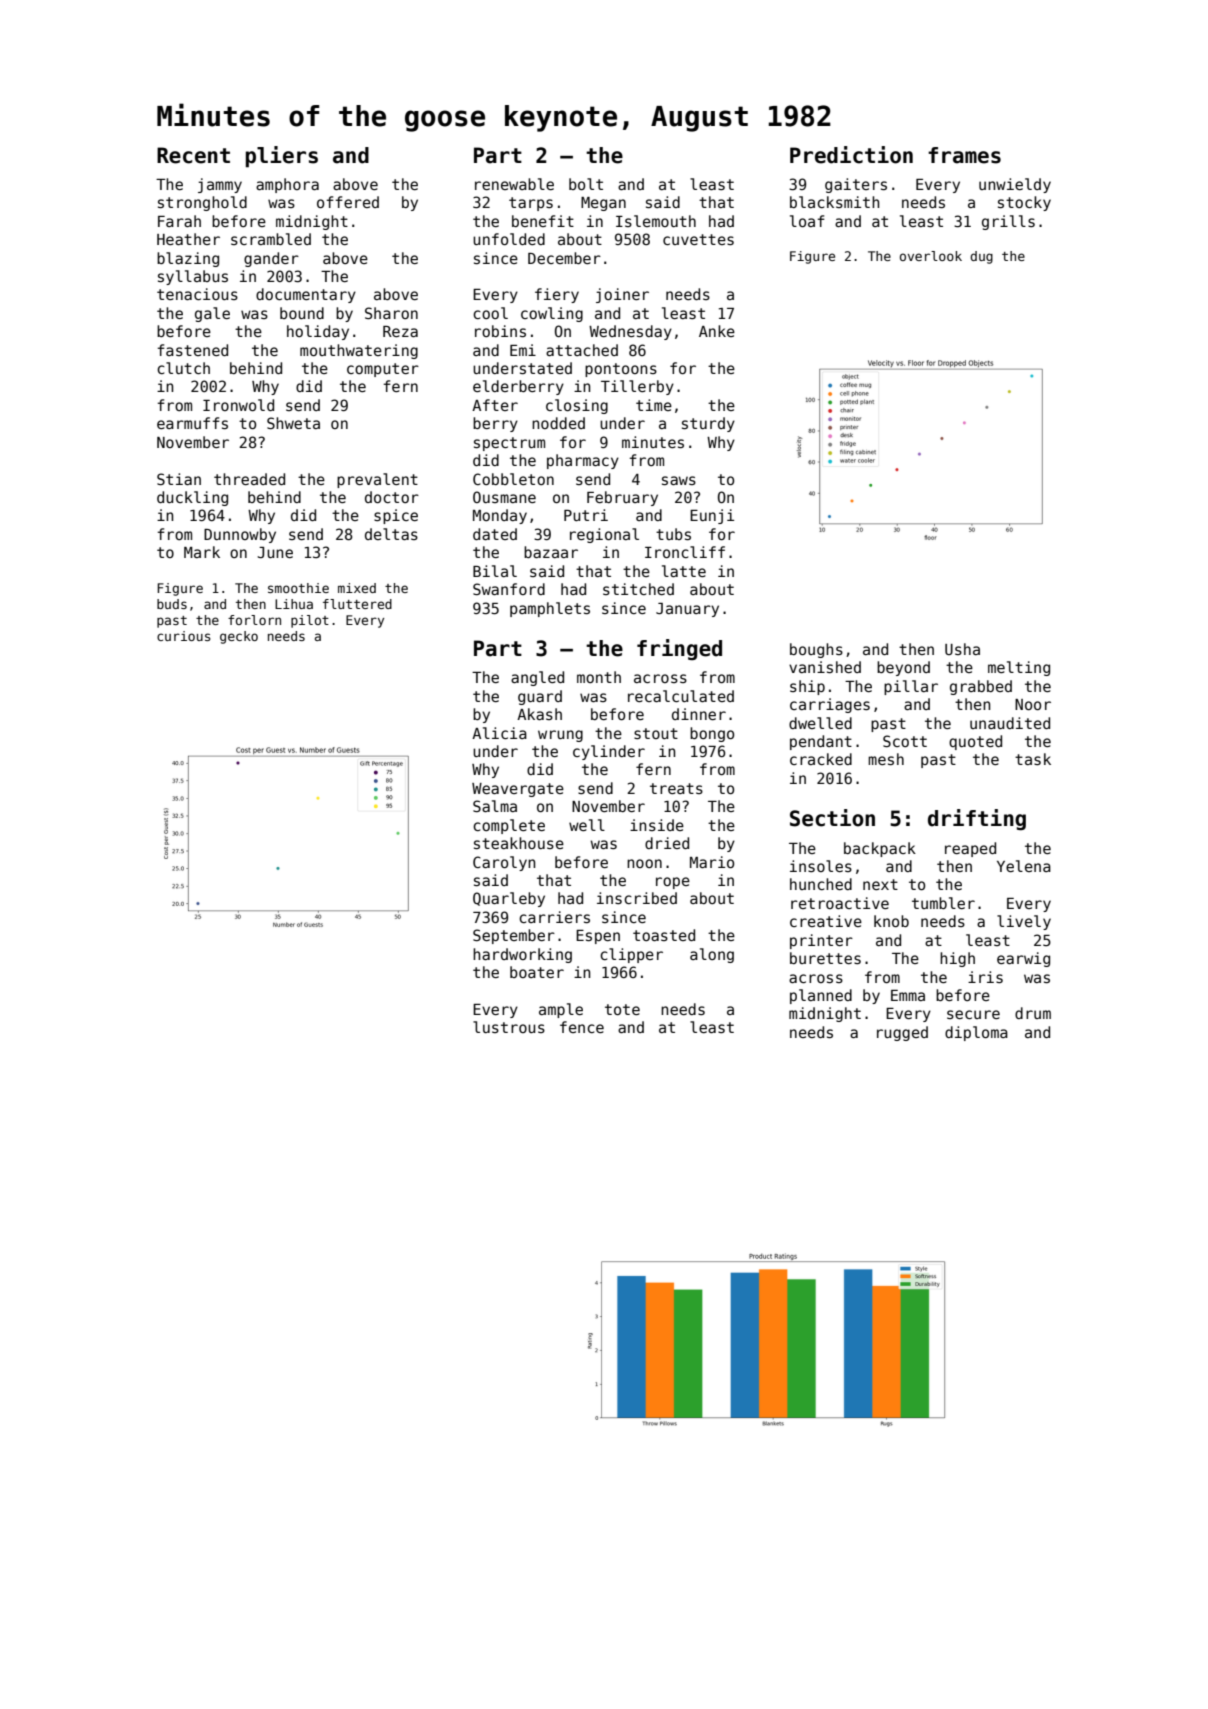 Image resolution: width=1208 pixels, height=1709 pixels. I want to click on pontoons, so click(621, 370).
